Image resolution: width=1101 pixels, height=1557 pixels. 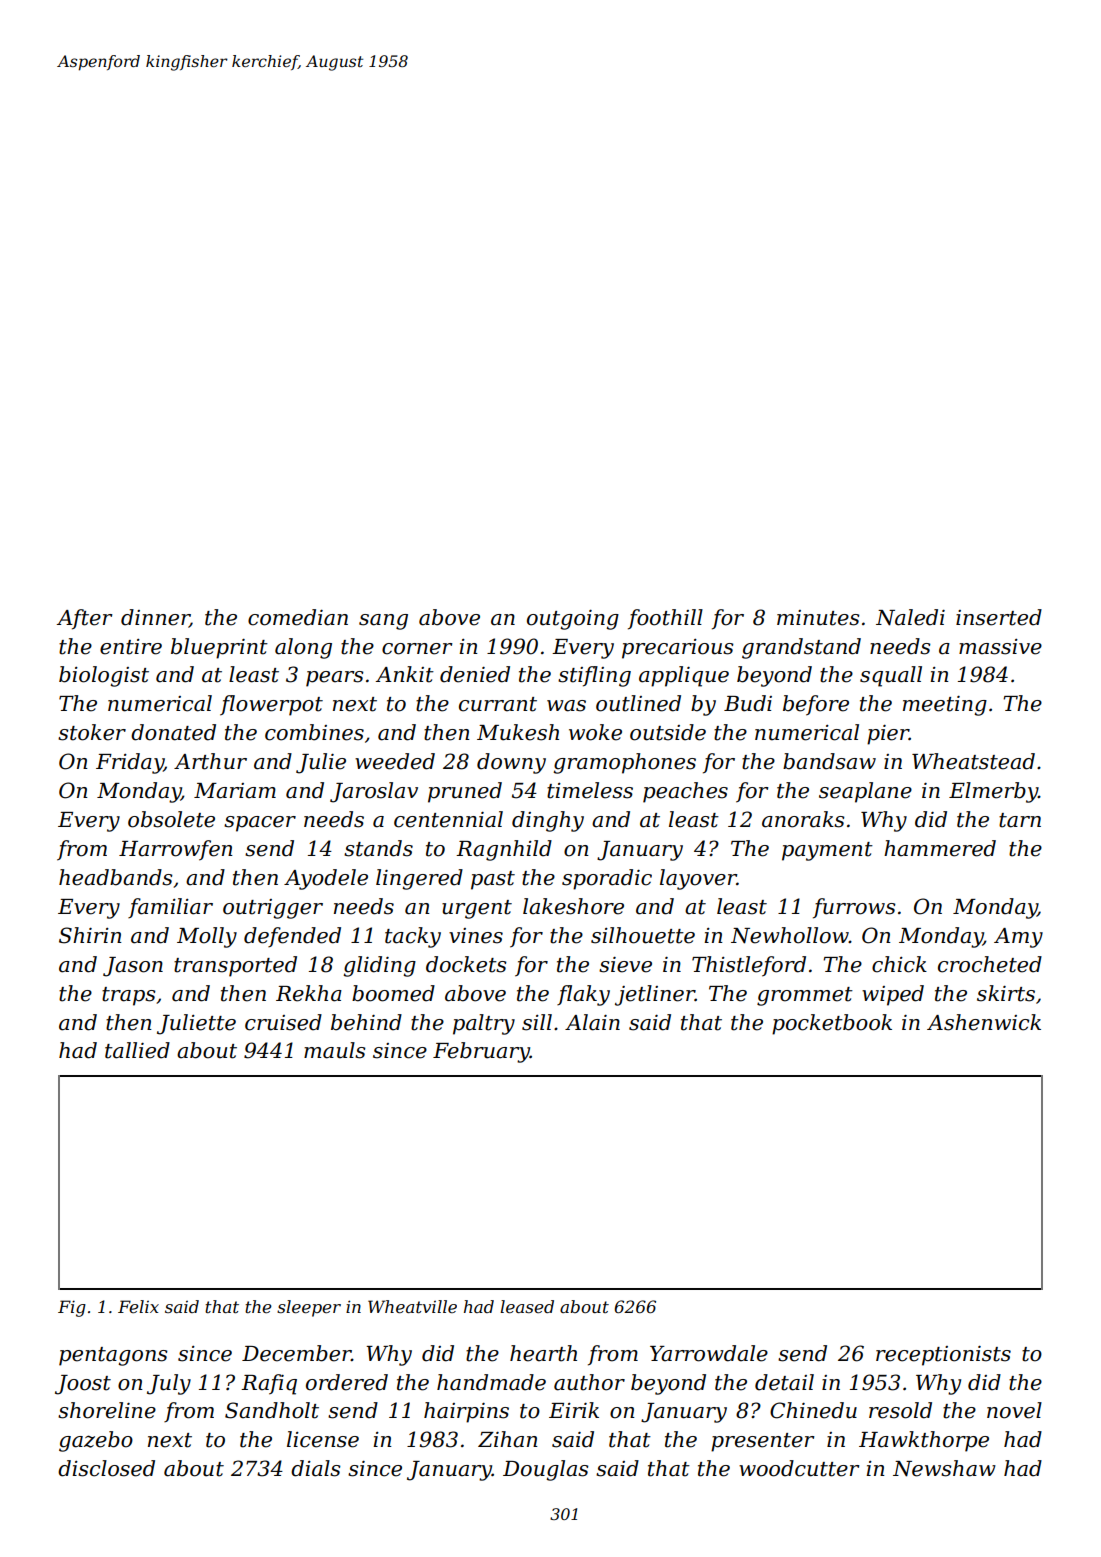 What do you see at coordinates (96, 1441) in the image?
I see `gazebo` at bounding box center [96, 1441].
